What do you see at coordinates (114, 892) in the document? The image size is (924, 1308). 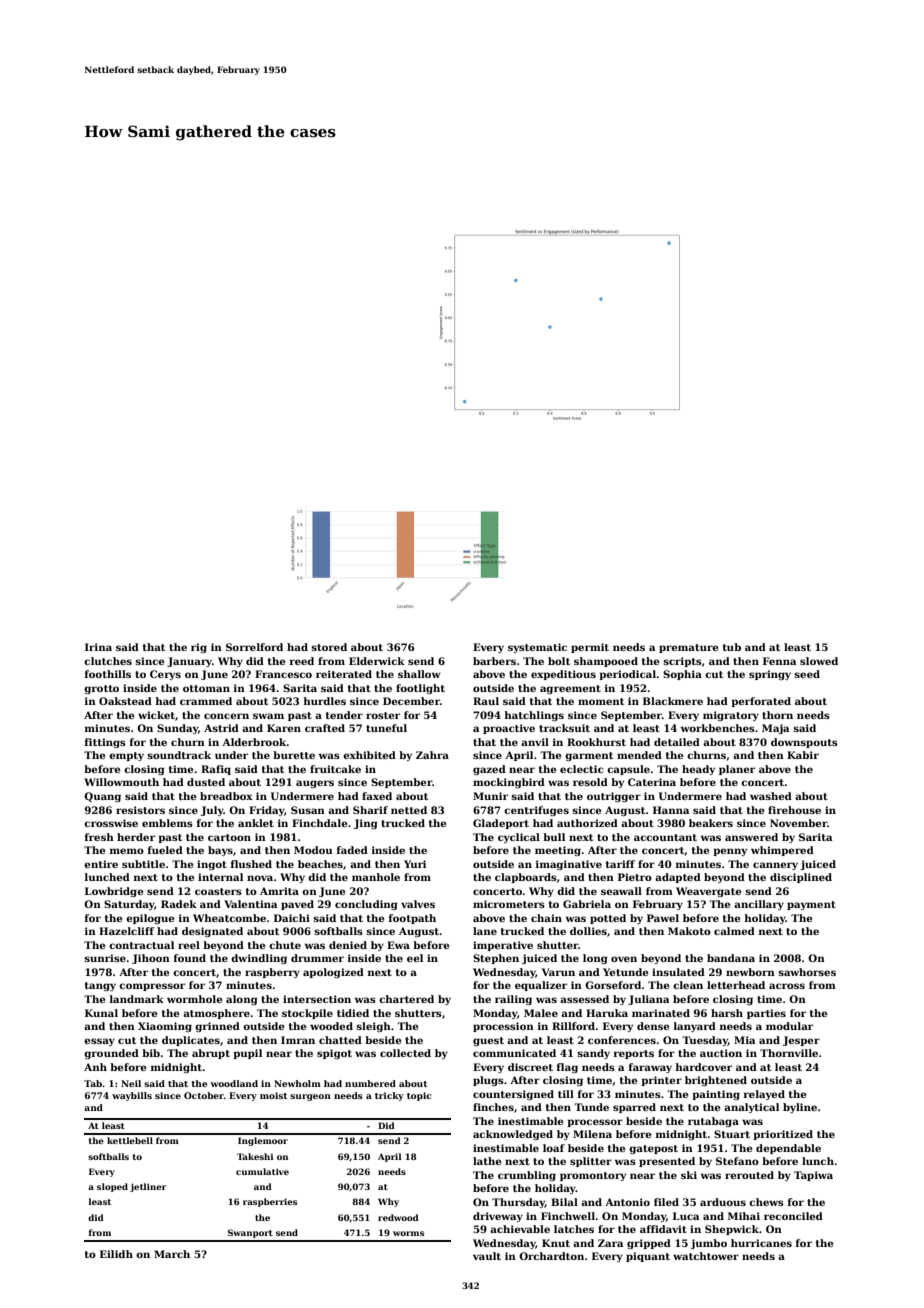 I see `Lowbridge` at bounding box center [114, 892].
